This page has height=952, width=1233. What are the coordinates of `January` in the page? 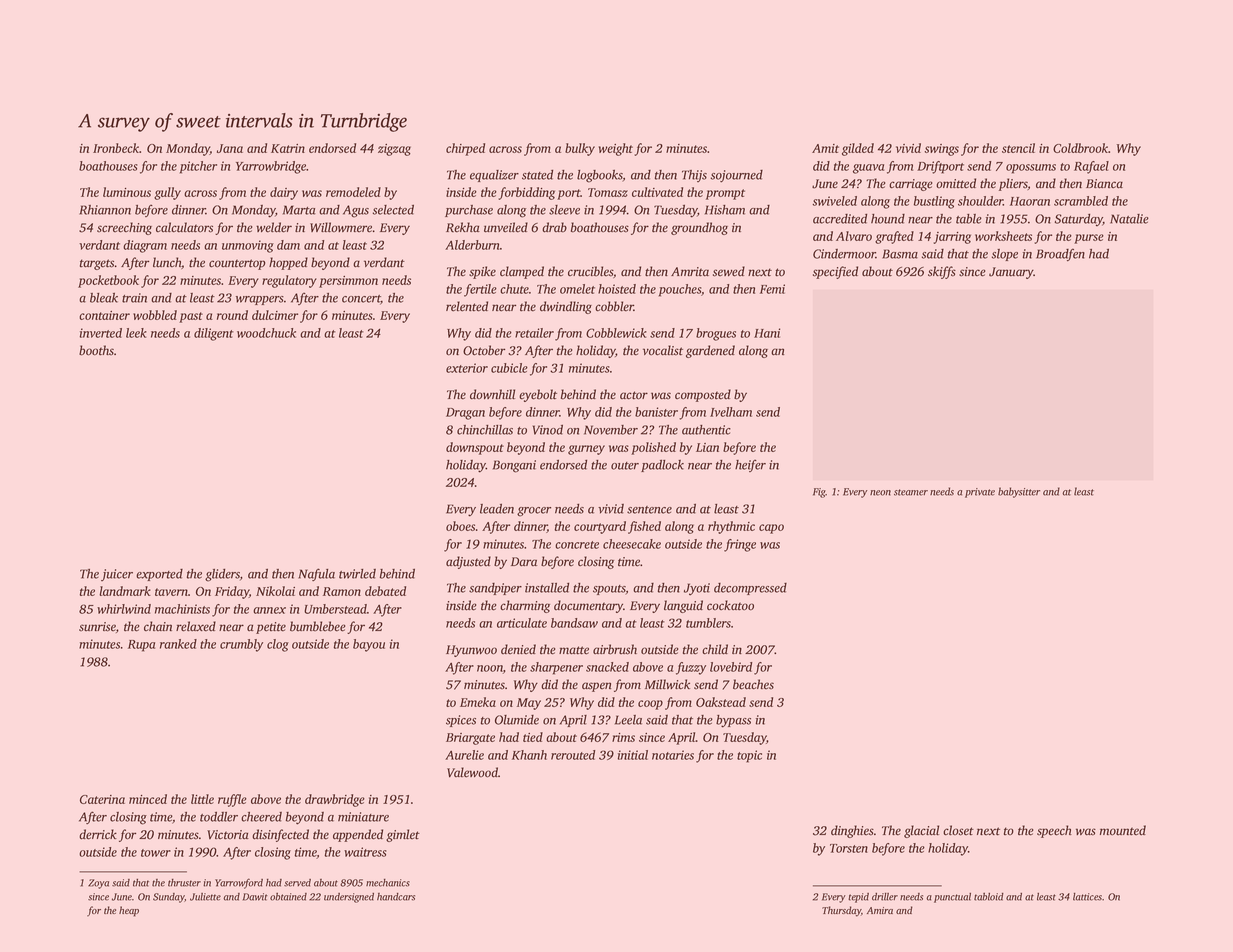 It's located at (1011, 273).
